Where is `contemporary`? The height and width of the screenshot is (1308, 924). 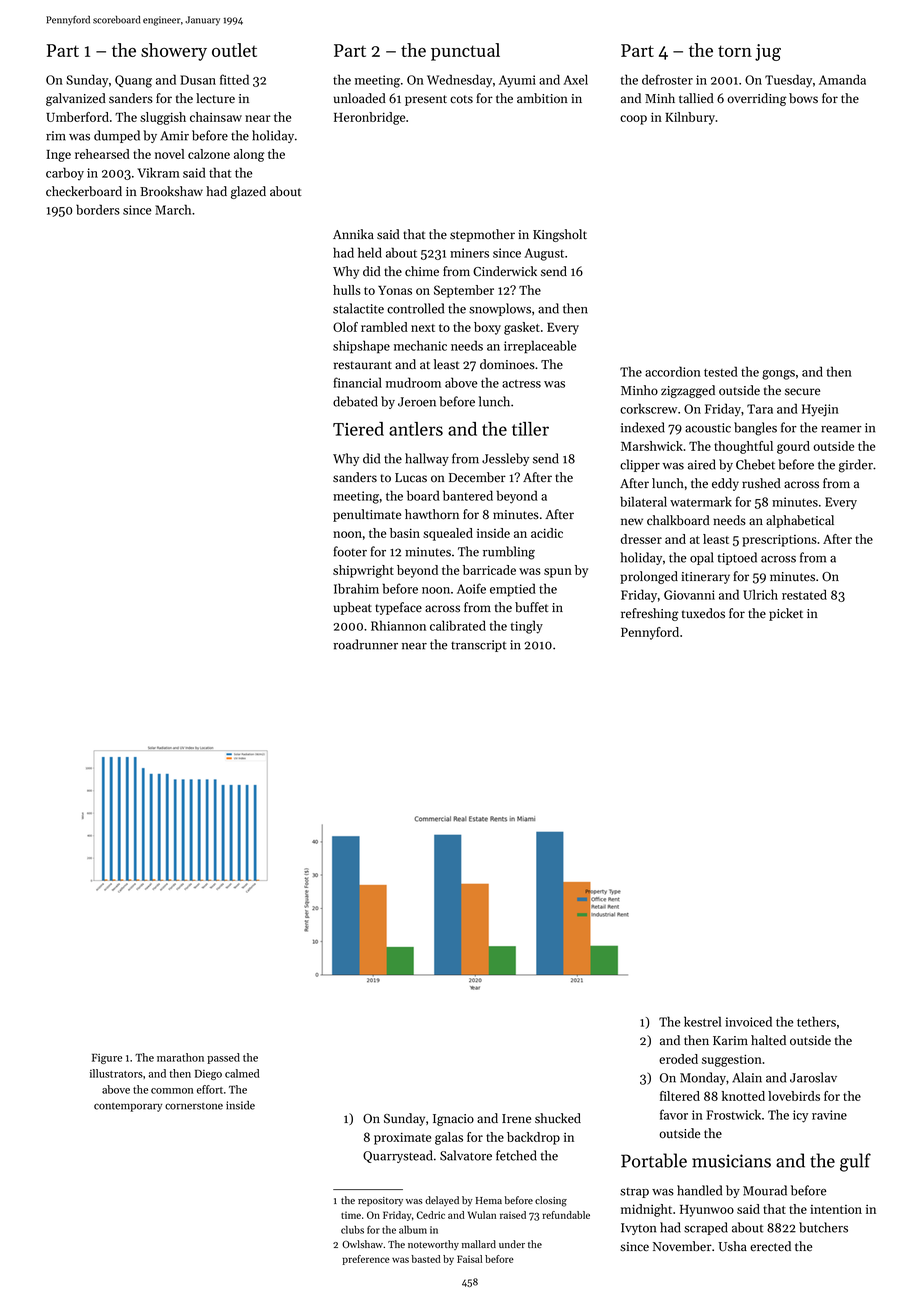
contemporary is located at coordinates (128, 1107).
